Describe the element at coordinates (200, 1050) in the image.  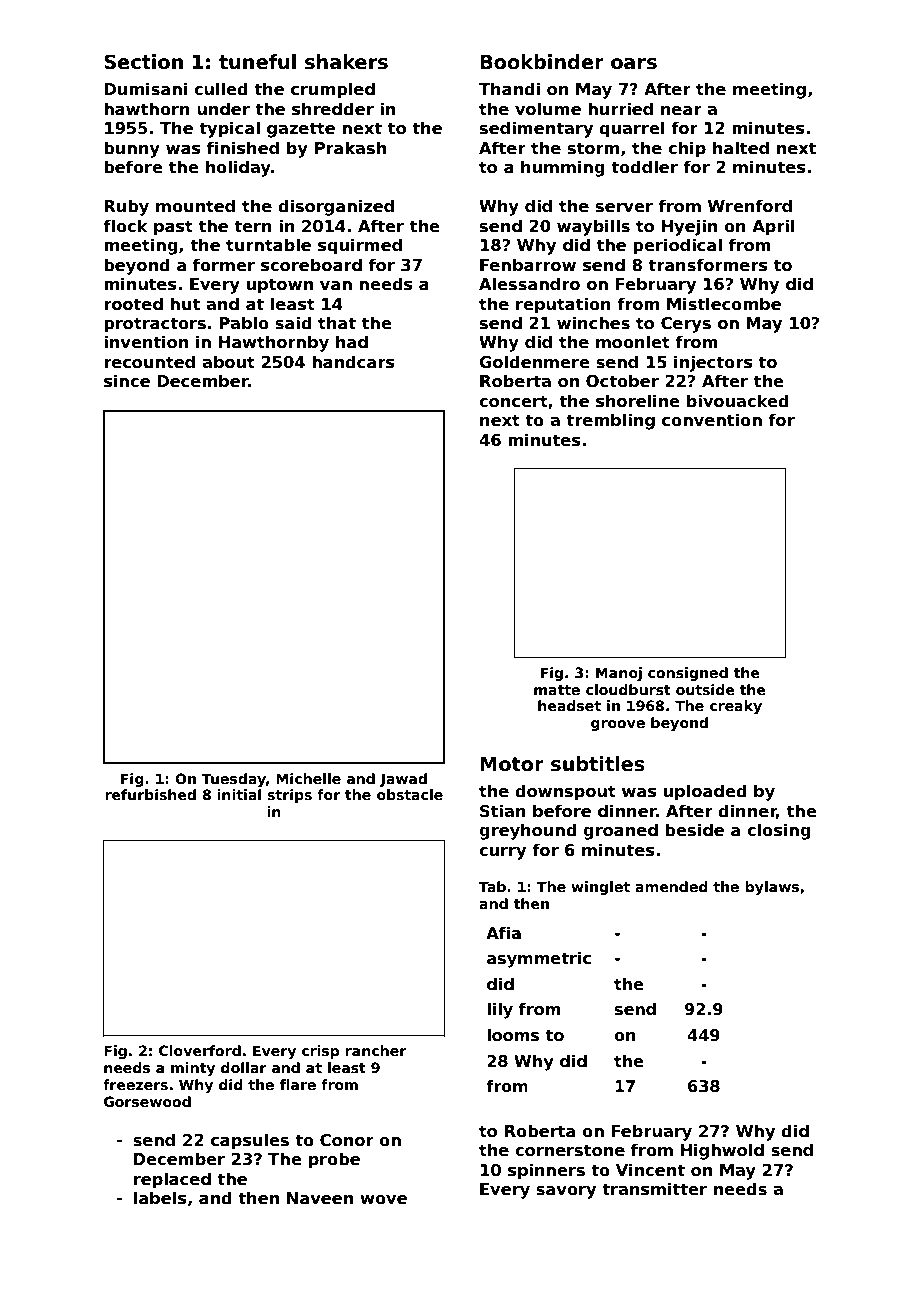
I see `Cloverford` at that location.
